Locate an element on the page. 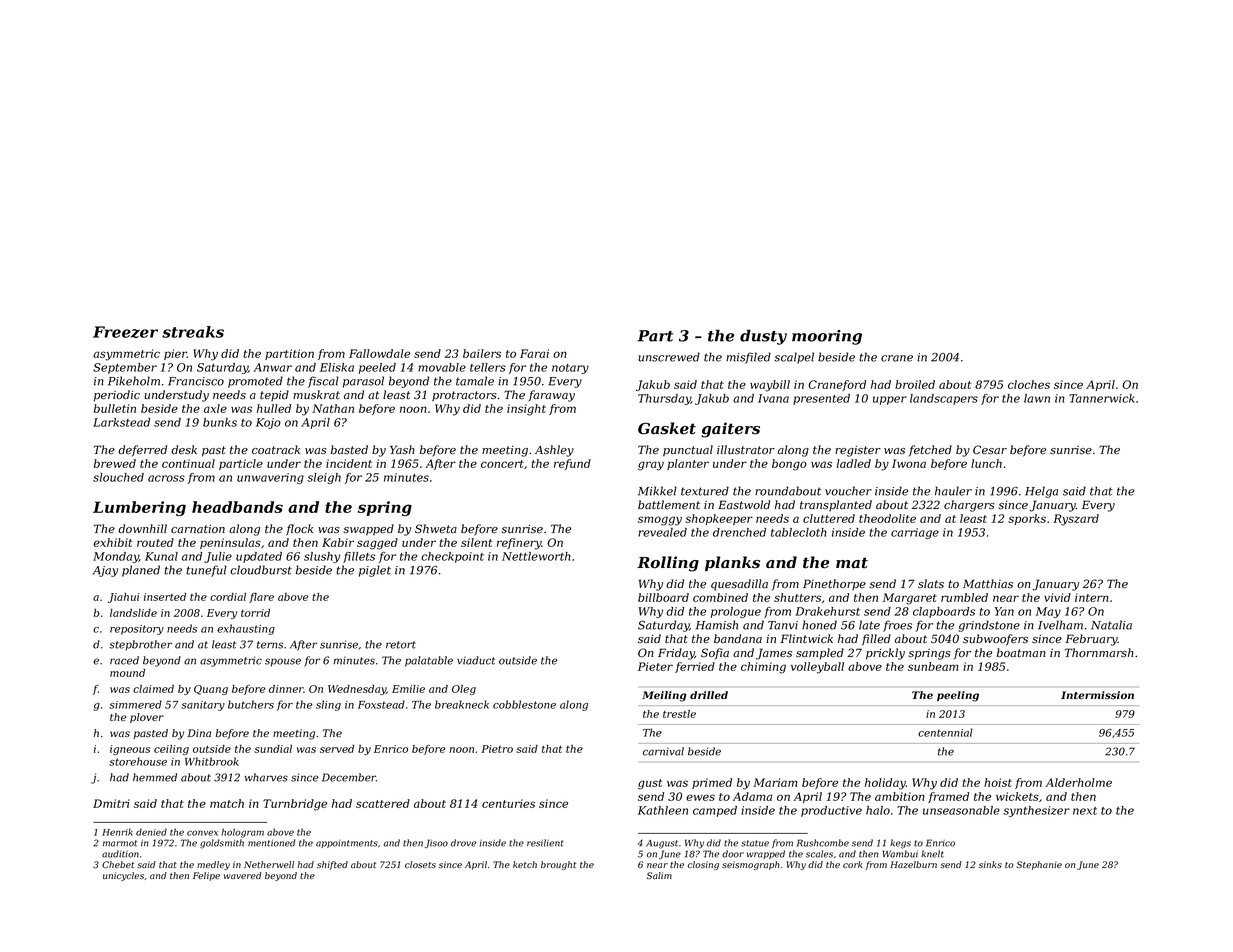  retort is located at coordinates (401, 645).
